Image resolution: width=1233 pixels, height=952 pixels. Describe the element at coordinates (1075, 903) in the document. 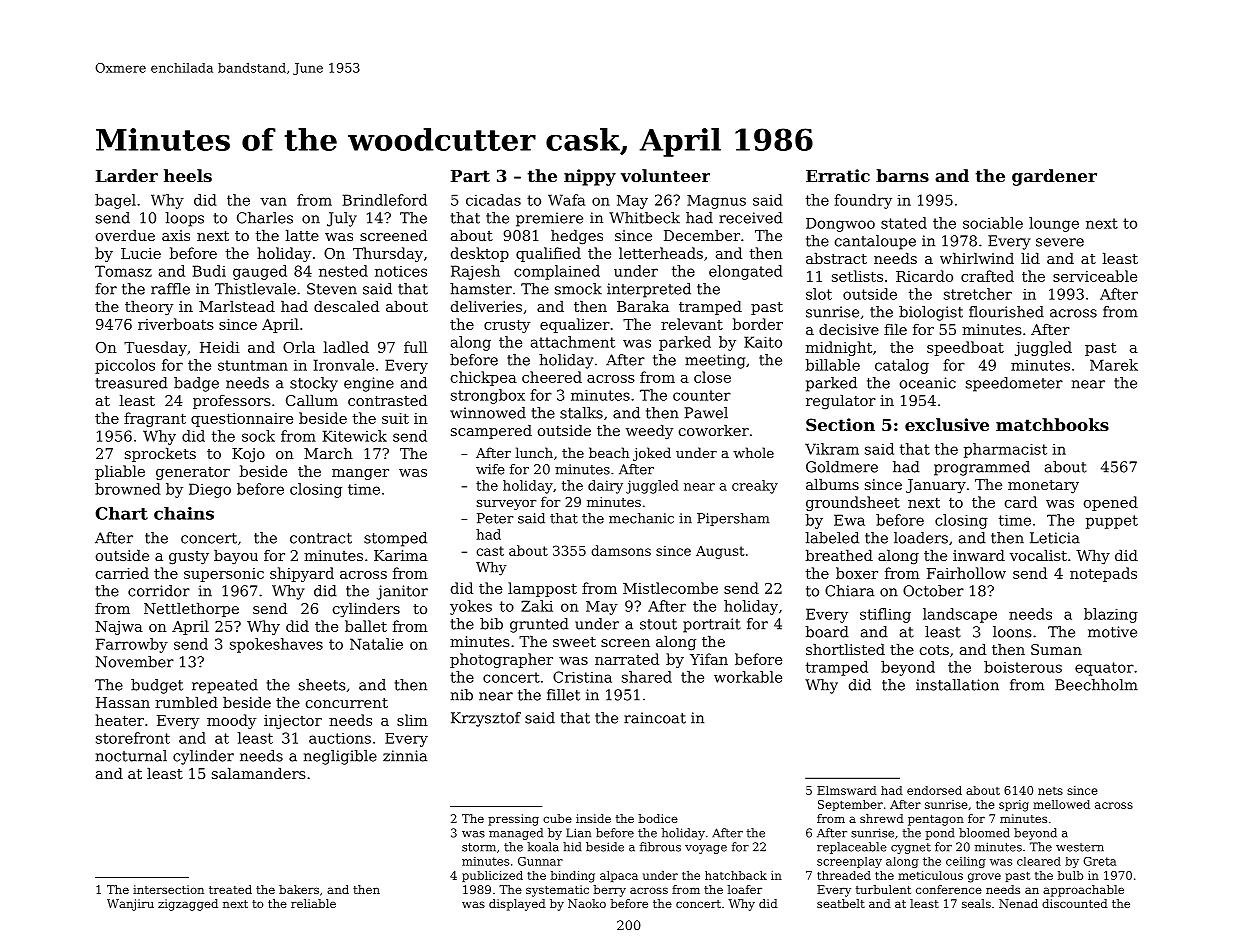

I see `discounted` at that location.
